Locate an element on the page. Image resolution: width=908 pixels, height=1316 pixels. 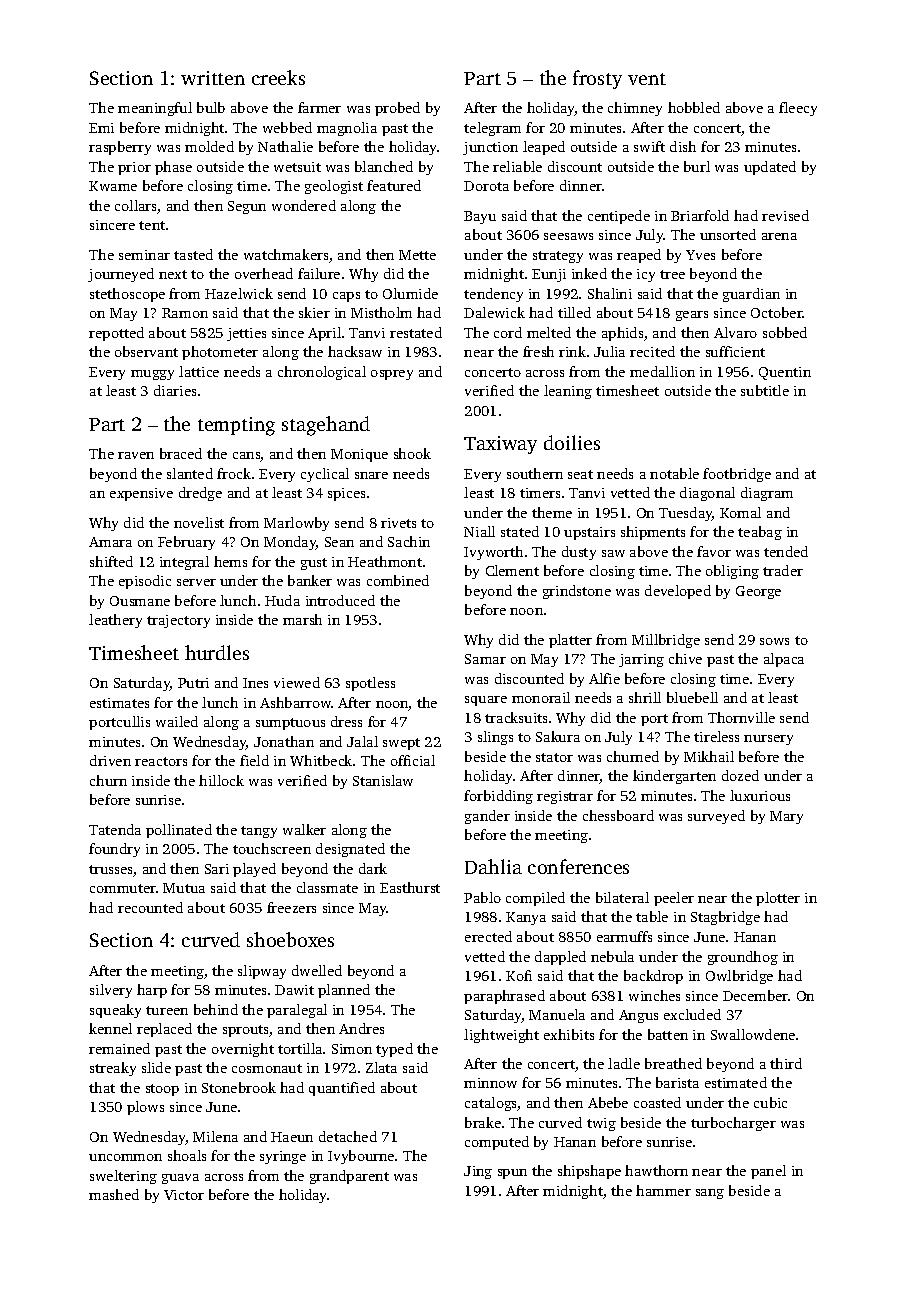
vent is located at coordinates (647, 79).
